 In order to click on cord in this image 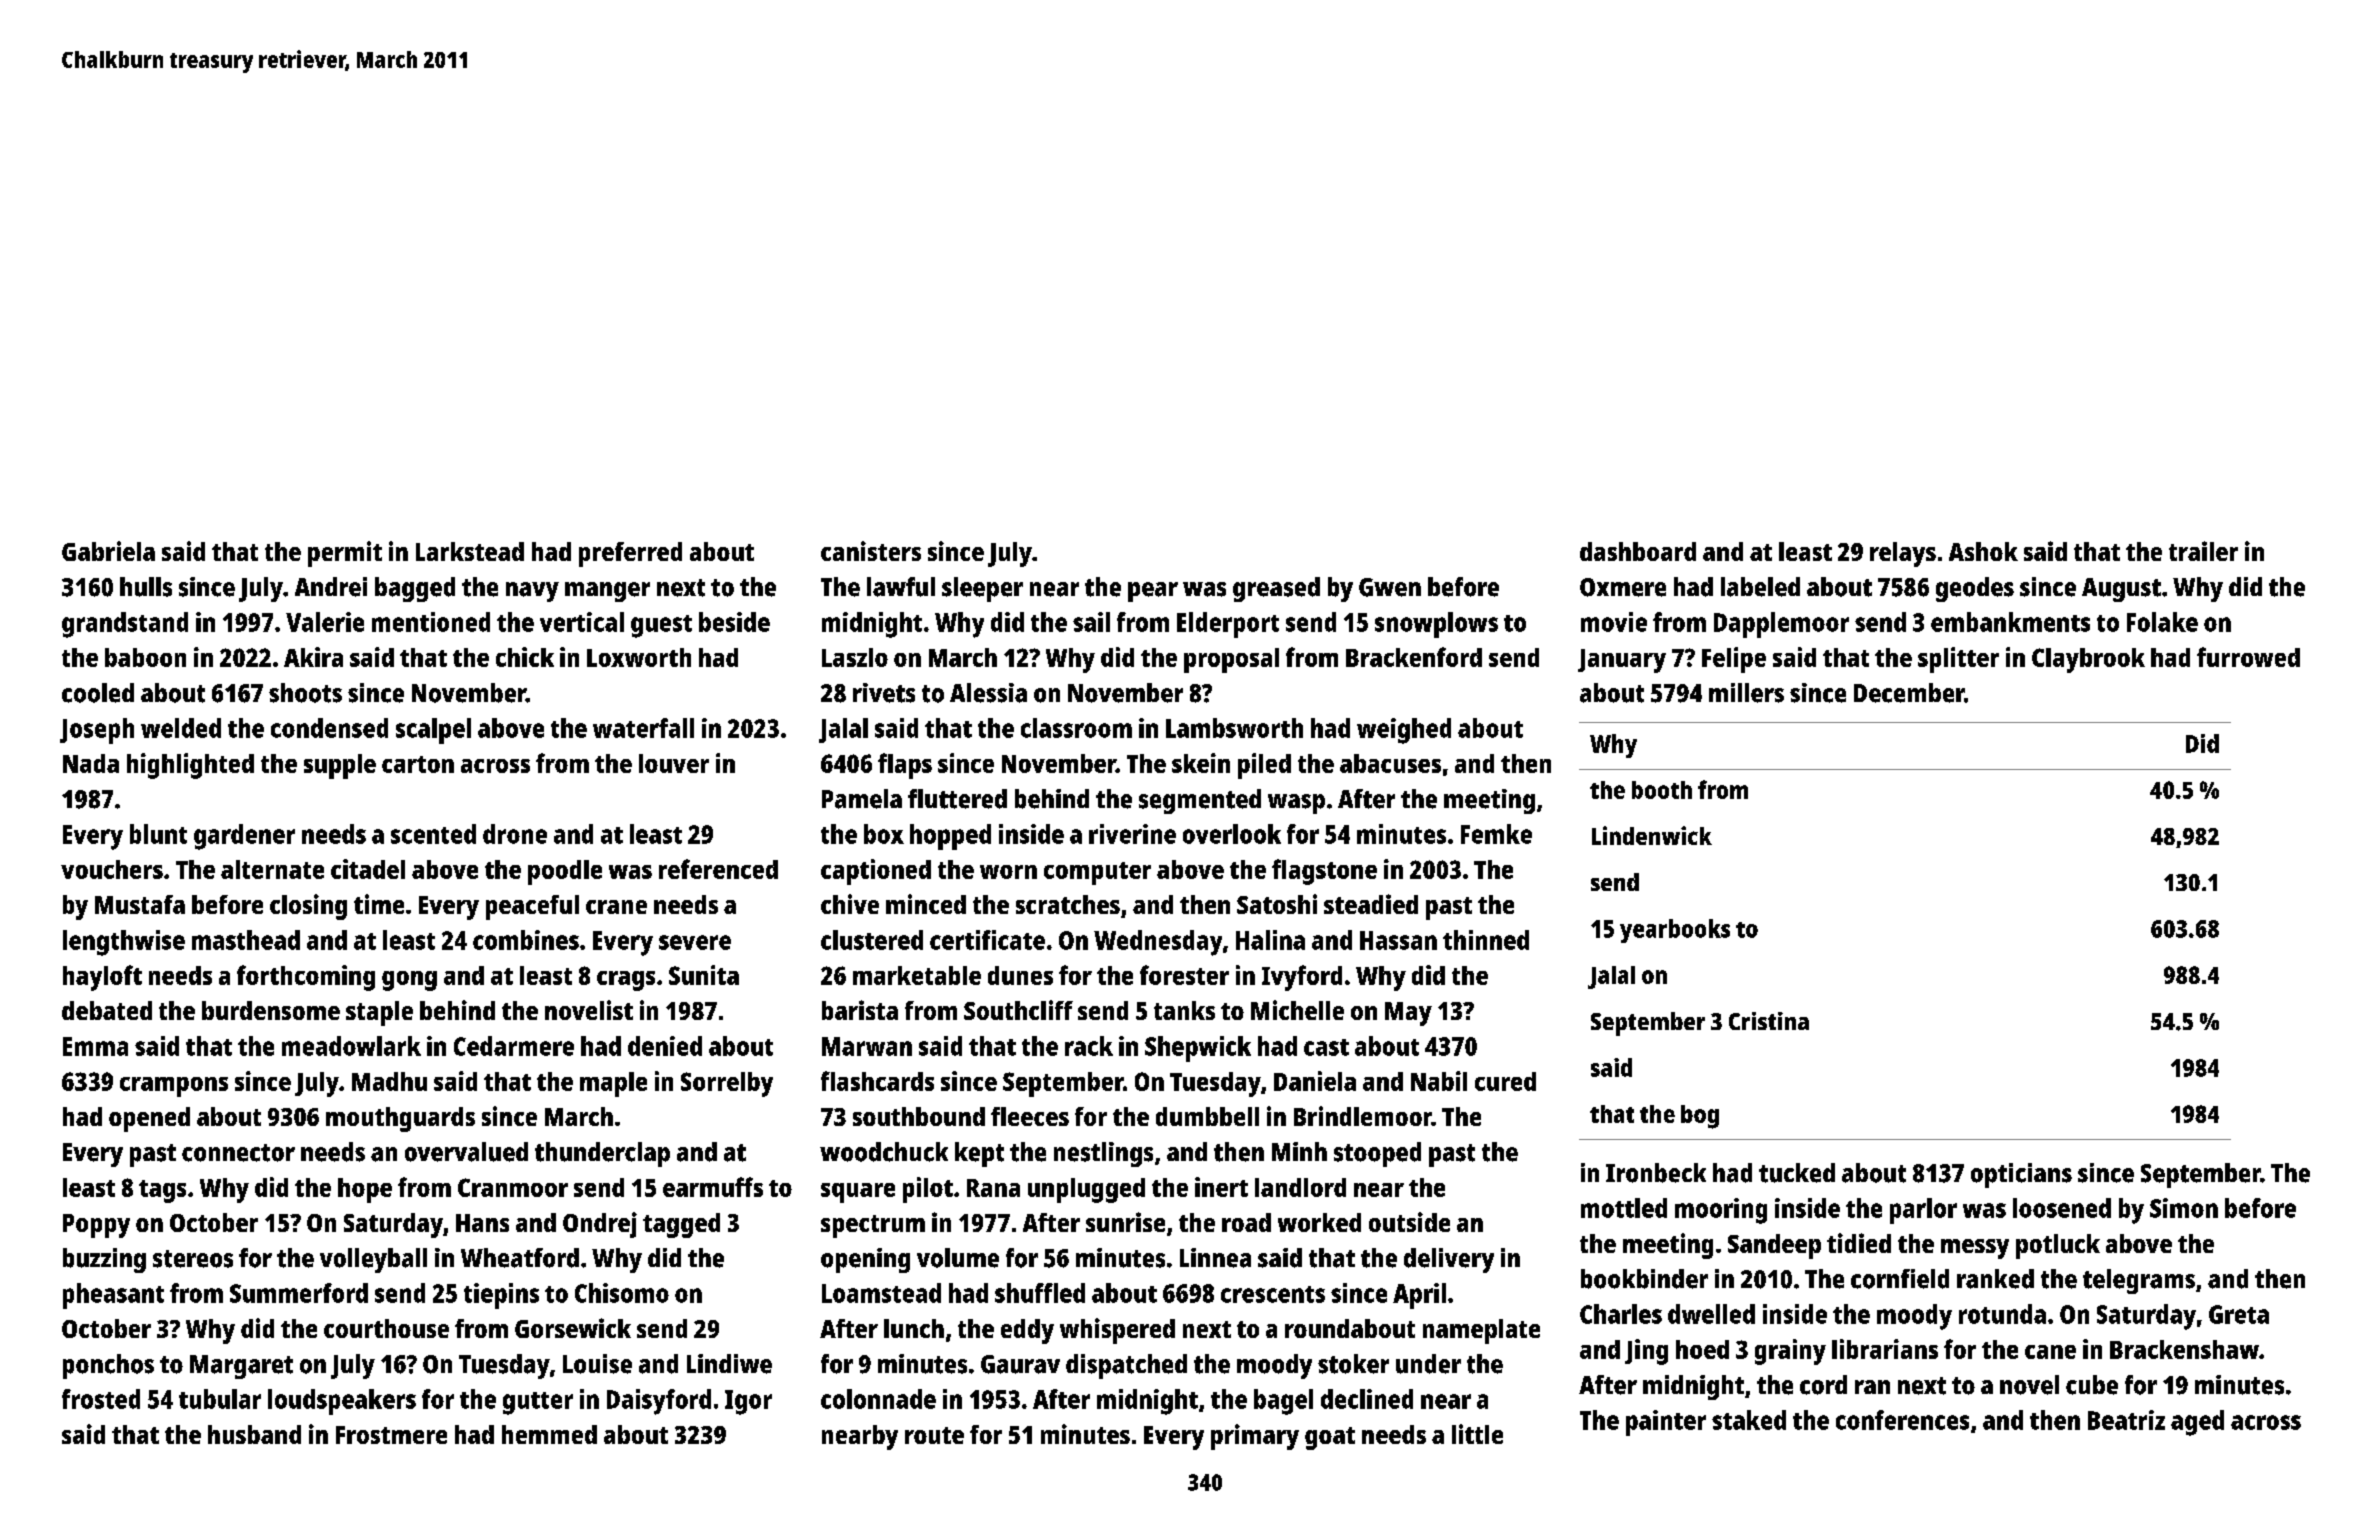, I will do `click(1823, 1385)`.
